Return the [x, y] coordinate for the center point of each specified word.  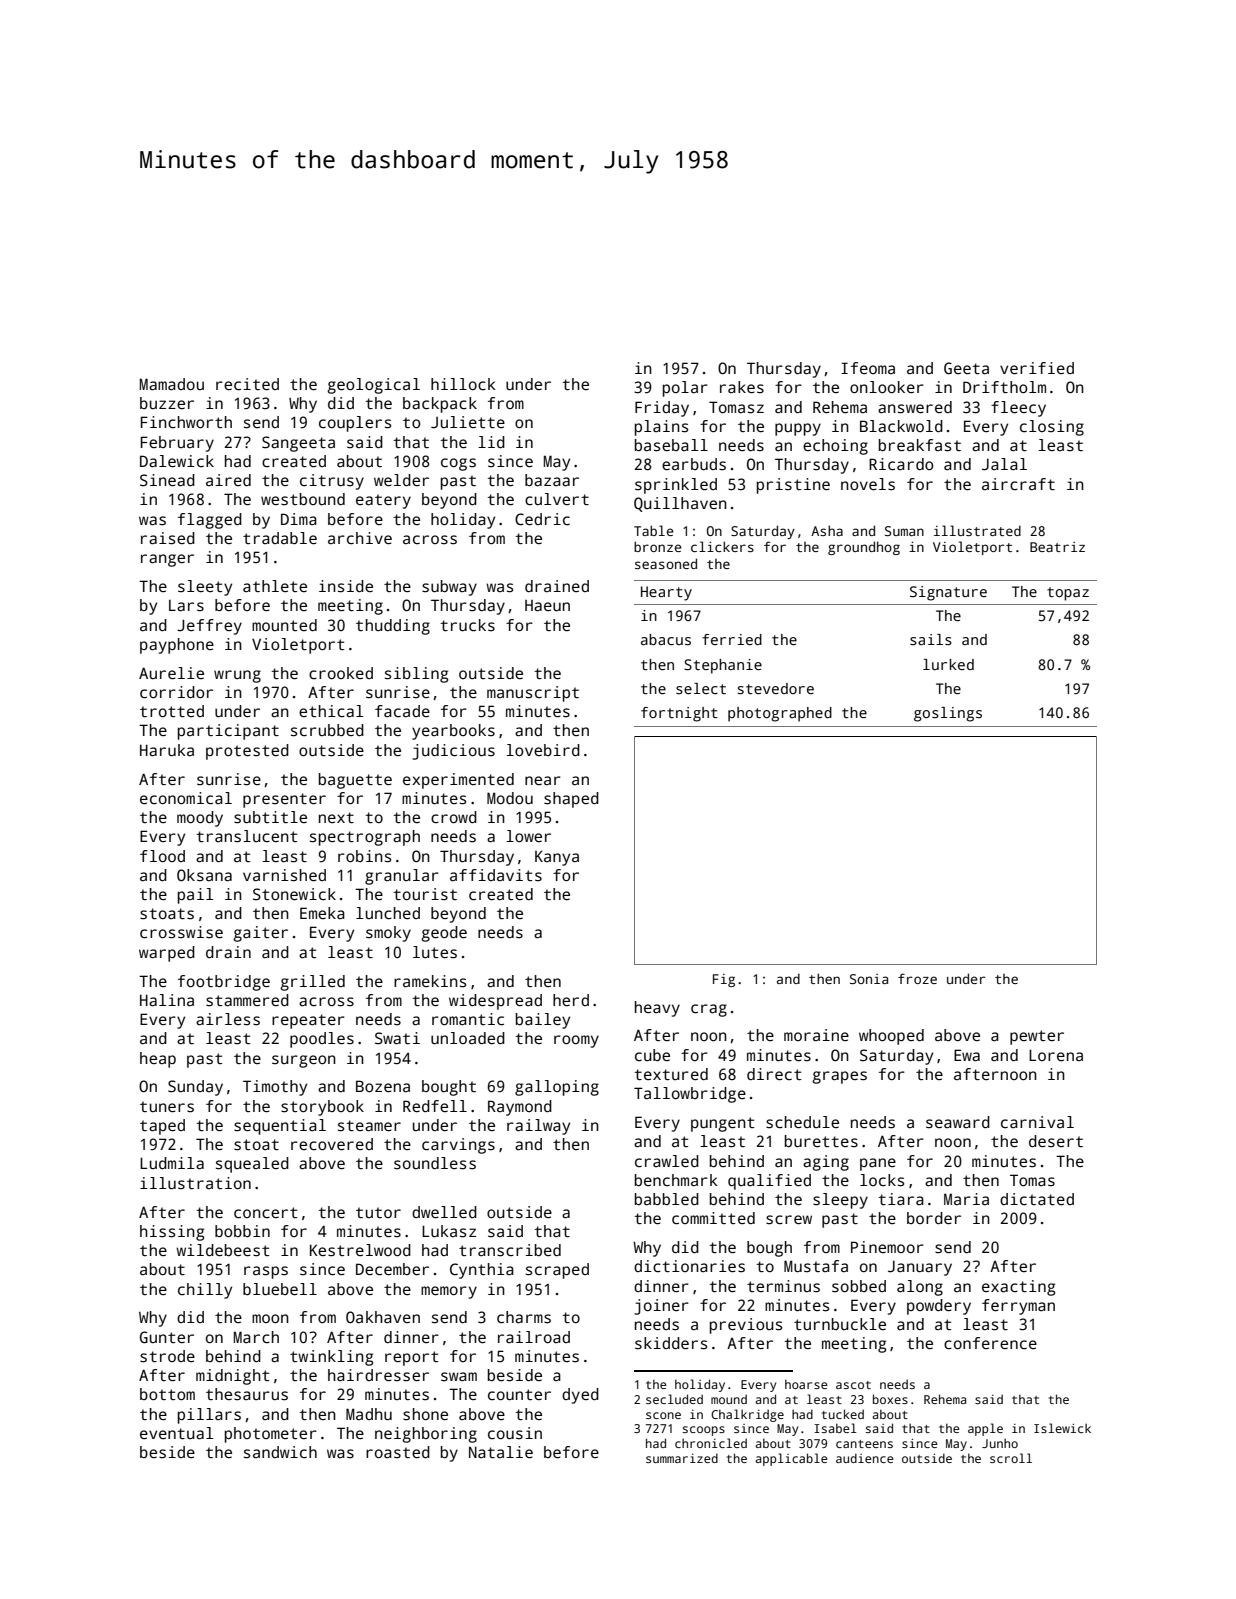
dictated [1037, 1199]
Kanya [557, 858]
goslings [948, 714]
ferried [732, 639]
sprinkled [676, 486]
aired [228, 480]
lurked [948, 664]
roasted [398, 1452]
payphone [177, 646]
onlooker [887, 387]
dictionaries [689, 1266]
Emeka [322, 913]
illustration [195, 1183]
